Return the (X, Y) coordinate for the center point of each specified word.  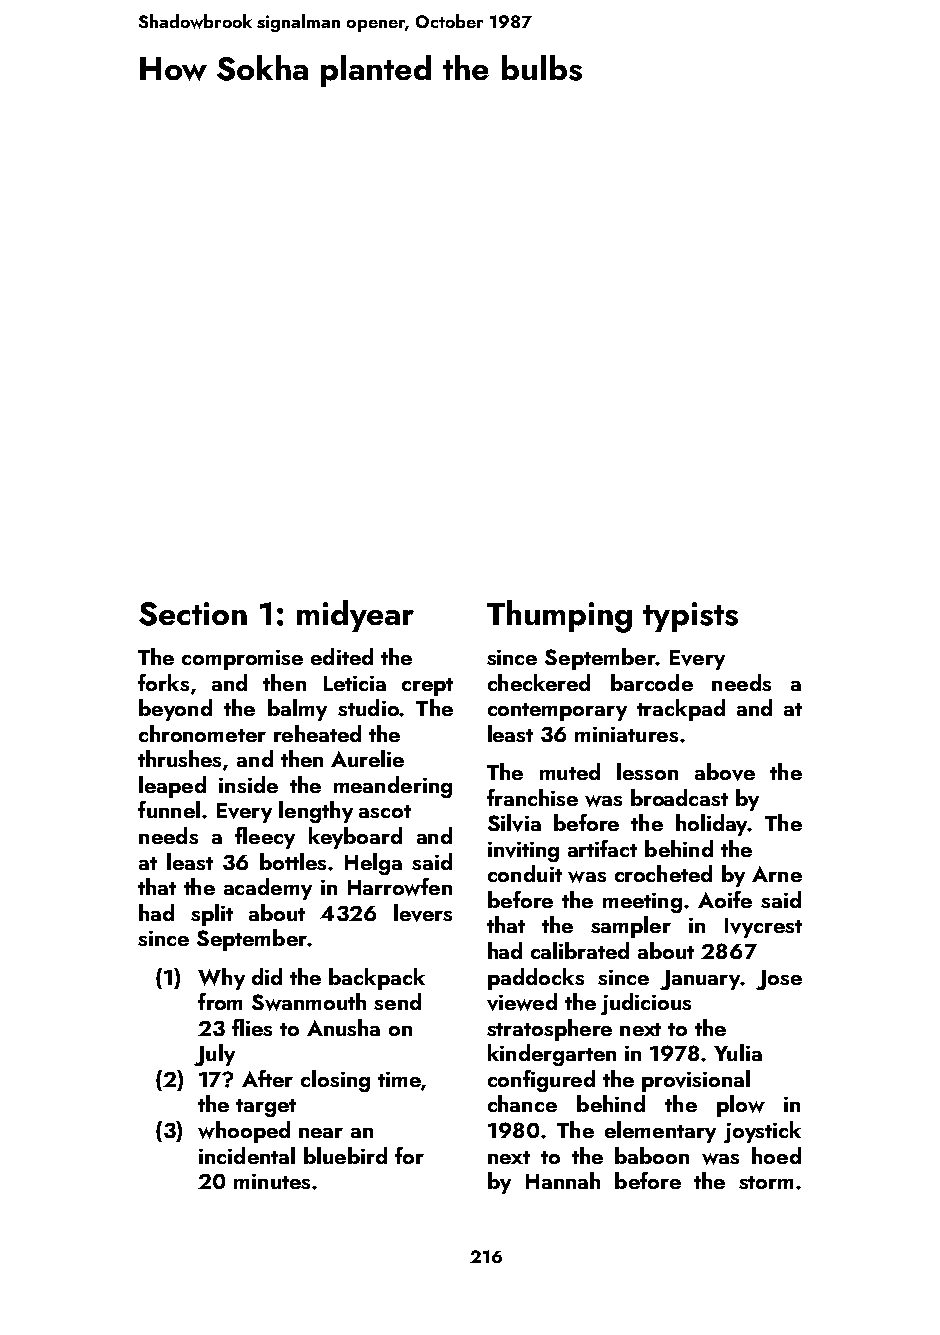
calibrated (580, 950)
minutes (272, 1181)
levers (423, 913)
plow (741, 1106)
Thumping (559, 616)
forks (163, 682)
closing (335, 1081)
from (220, 1001)
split (212, 915)
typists (690, 617)
